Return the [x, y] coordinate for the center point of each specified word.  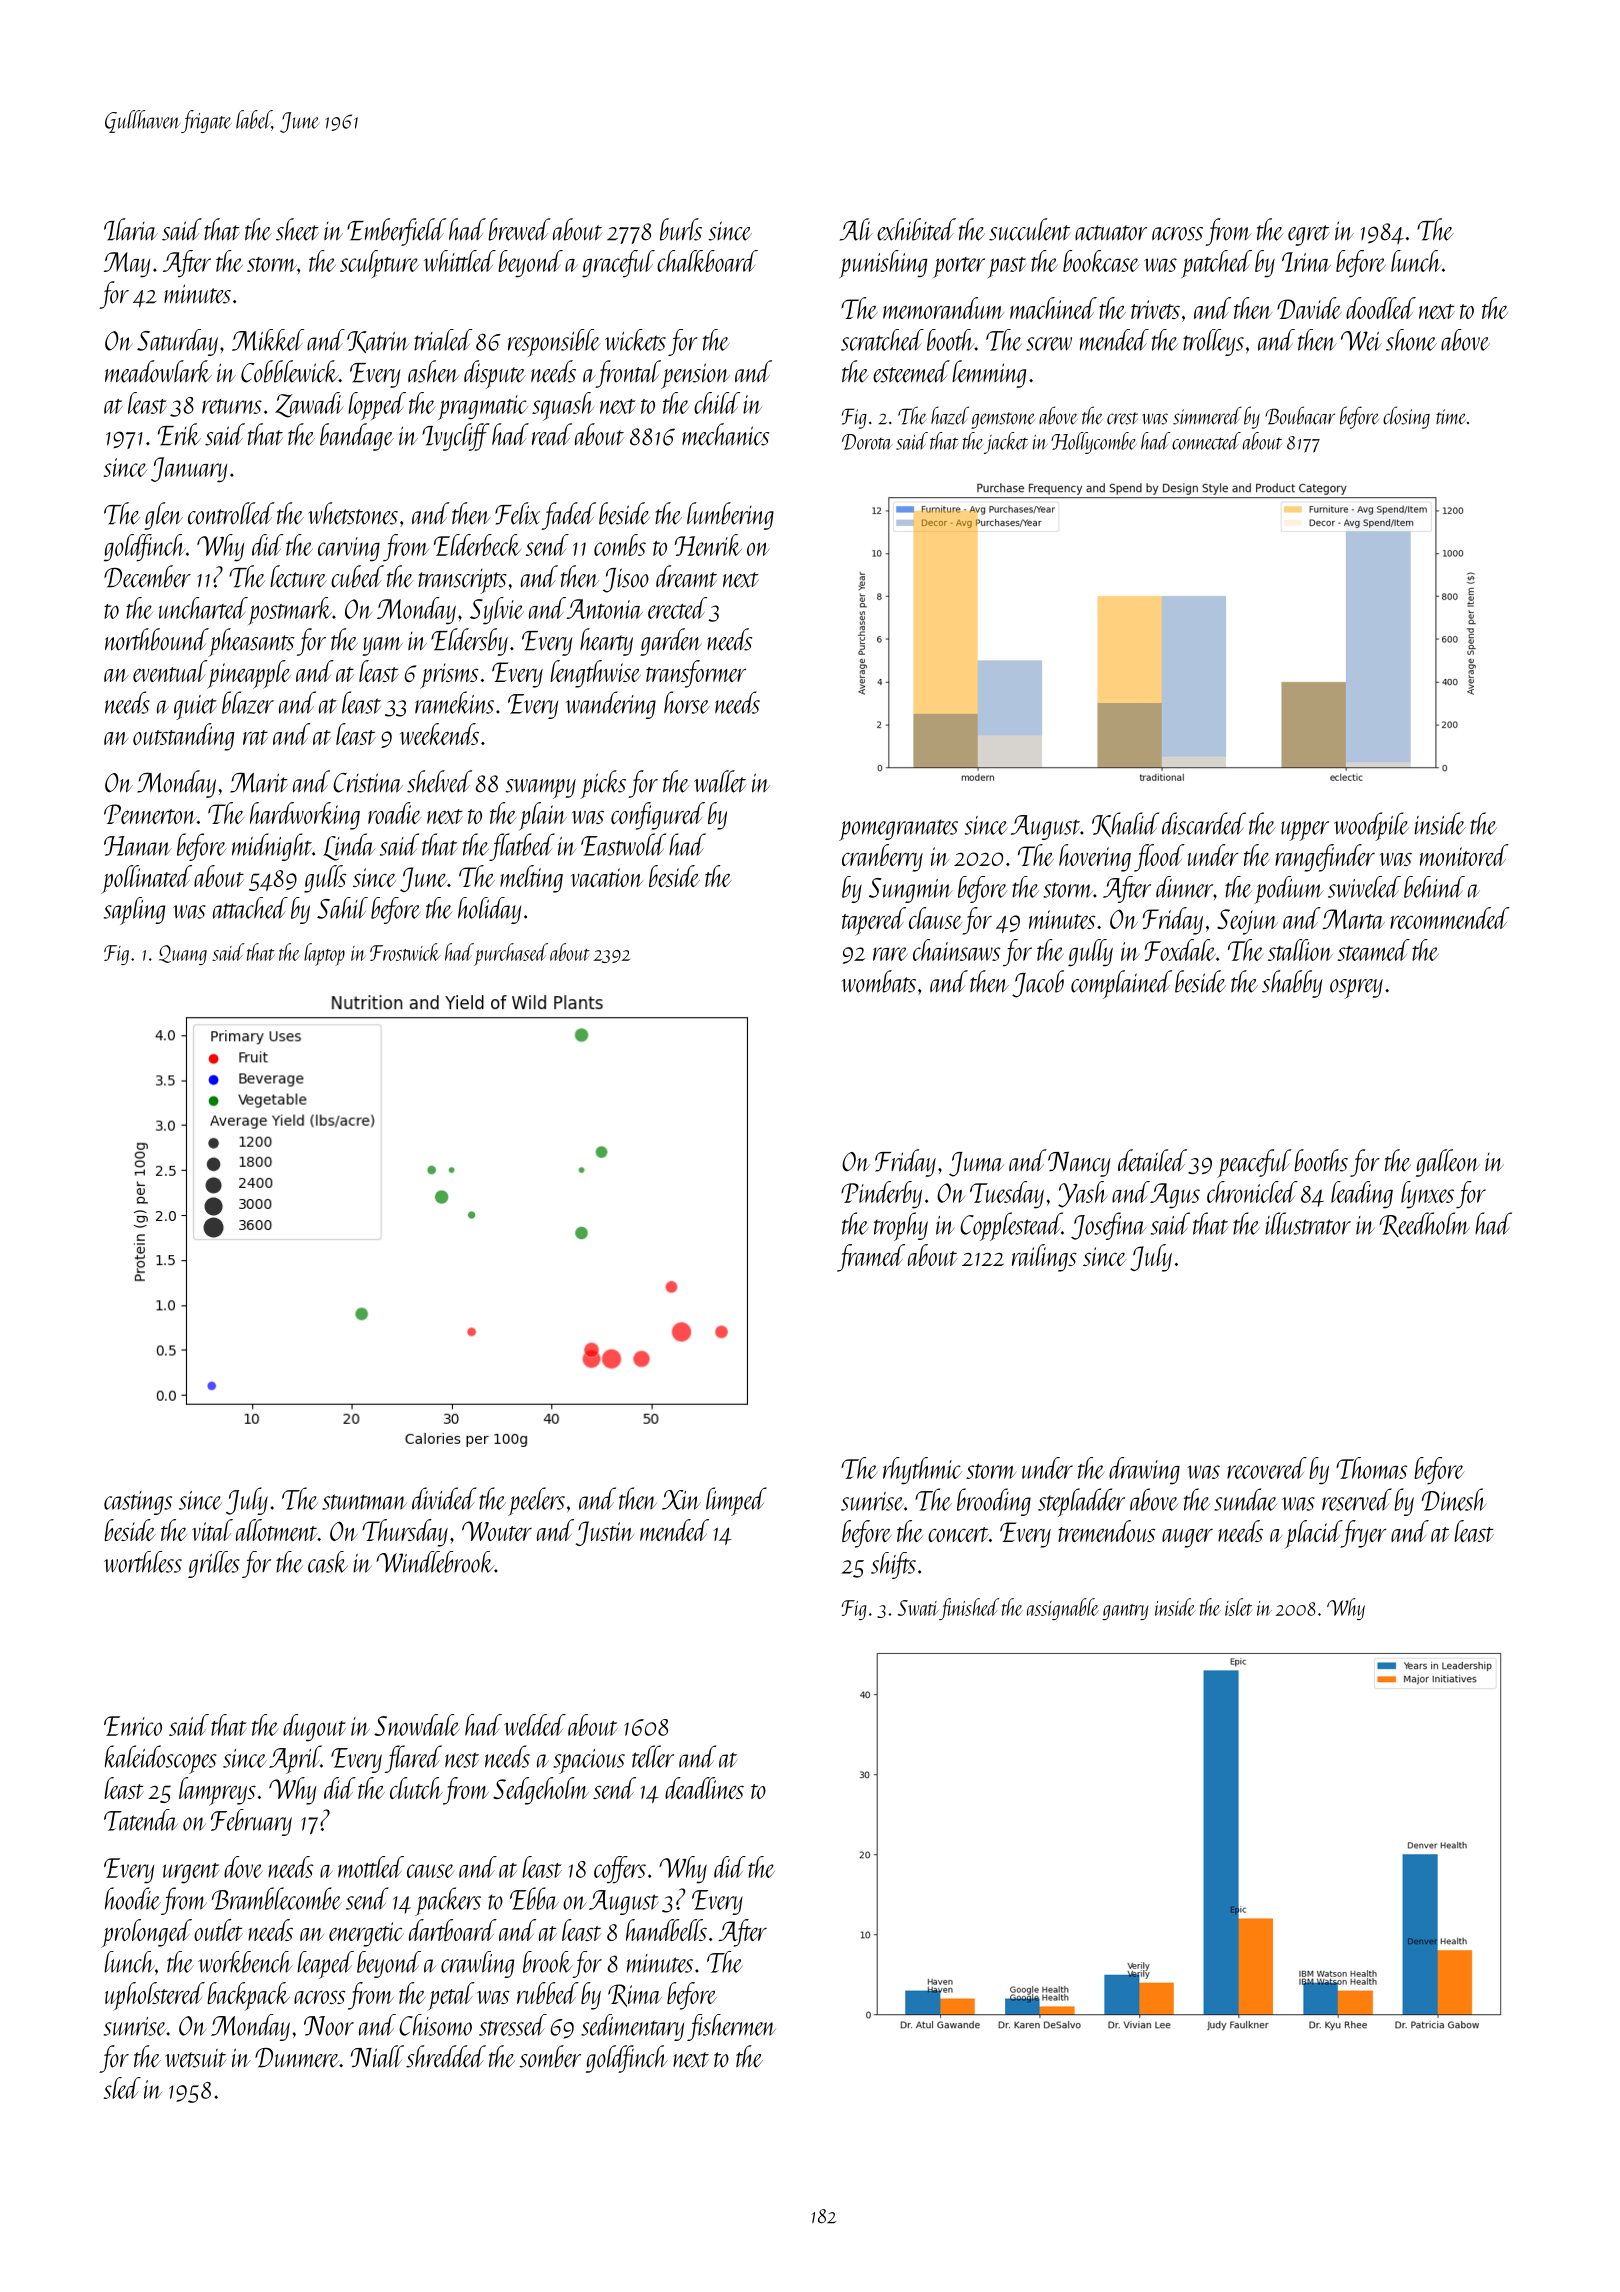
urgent [191, 1873]
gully [1090, 953]
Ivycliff [456, 437]
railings [1044, 1258]
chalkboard [707, 261]
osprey [1356, 989]
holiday [489, 910]
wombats [878, 981]
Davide [1309, 308]
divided [444, 1498]
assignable [1063, 1609]
